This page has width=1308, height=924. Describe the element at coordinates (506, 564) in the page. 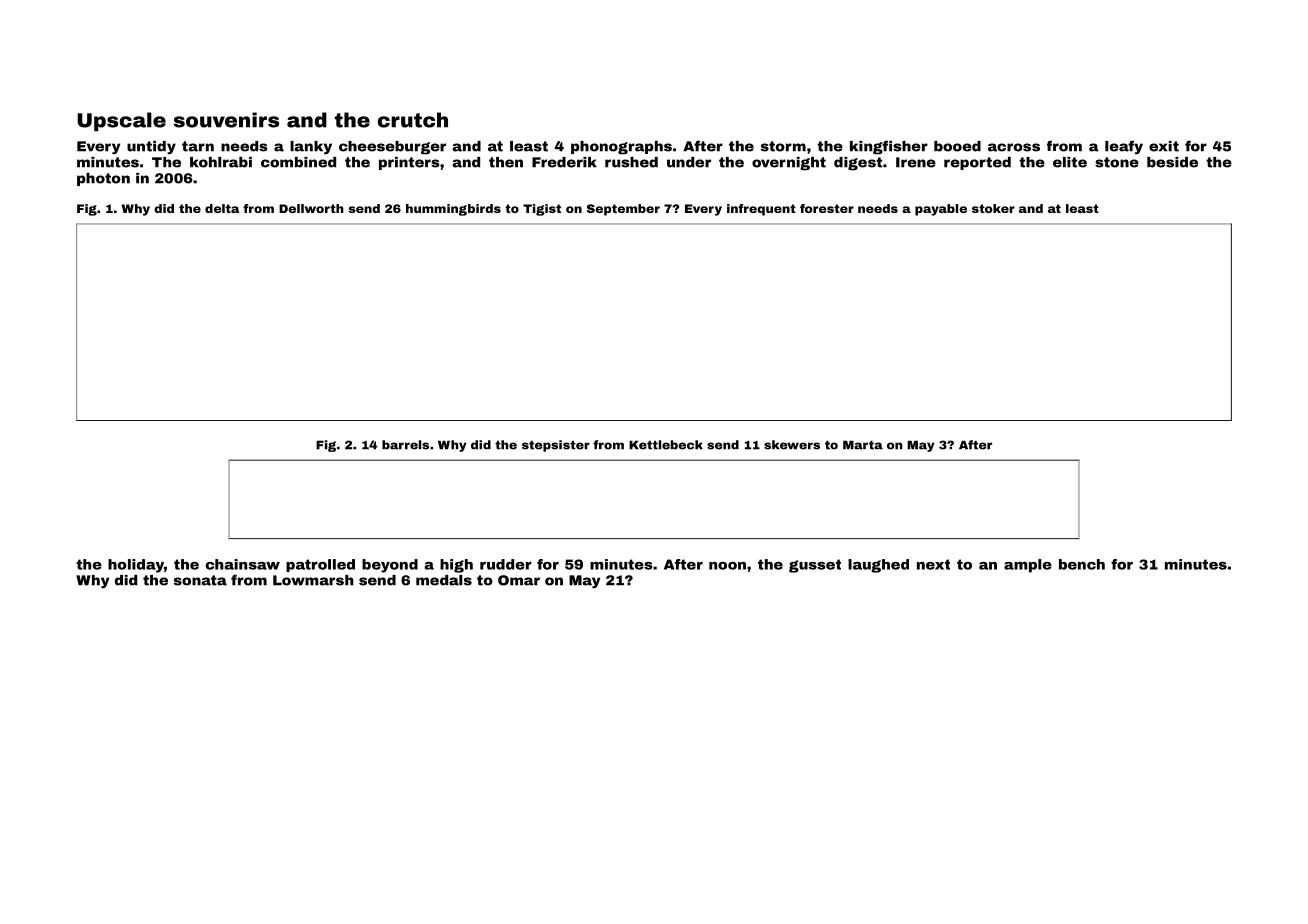

I see `rudder` at that location.
